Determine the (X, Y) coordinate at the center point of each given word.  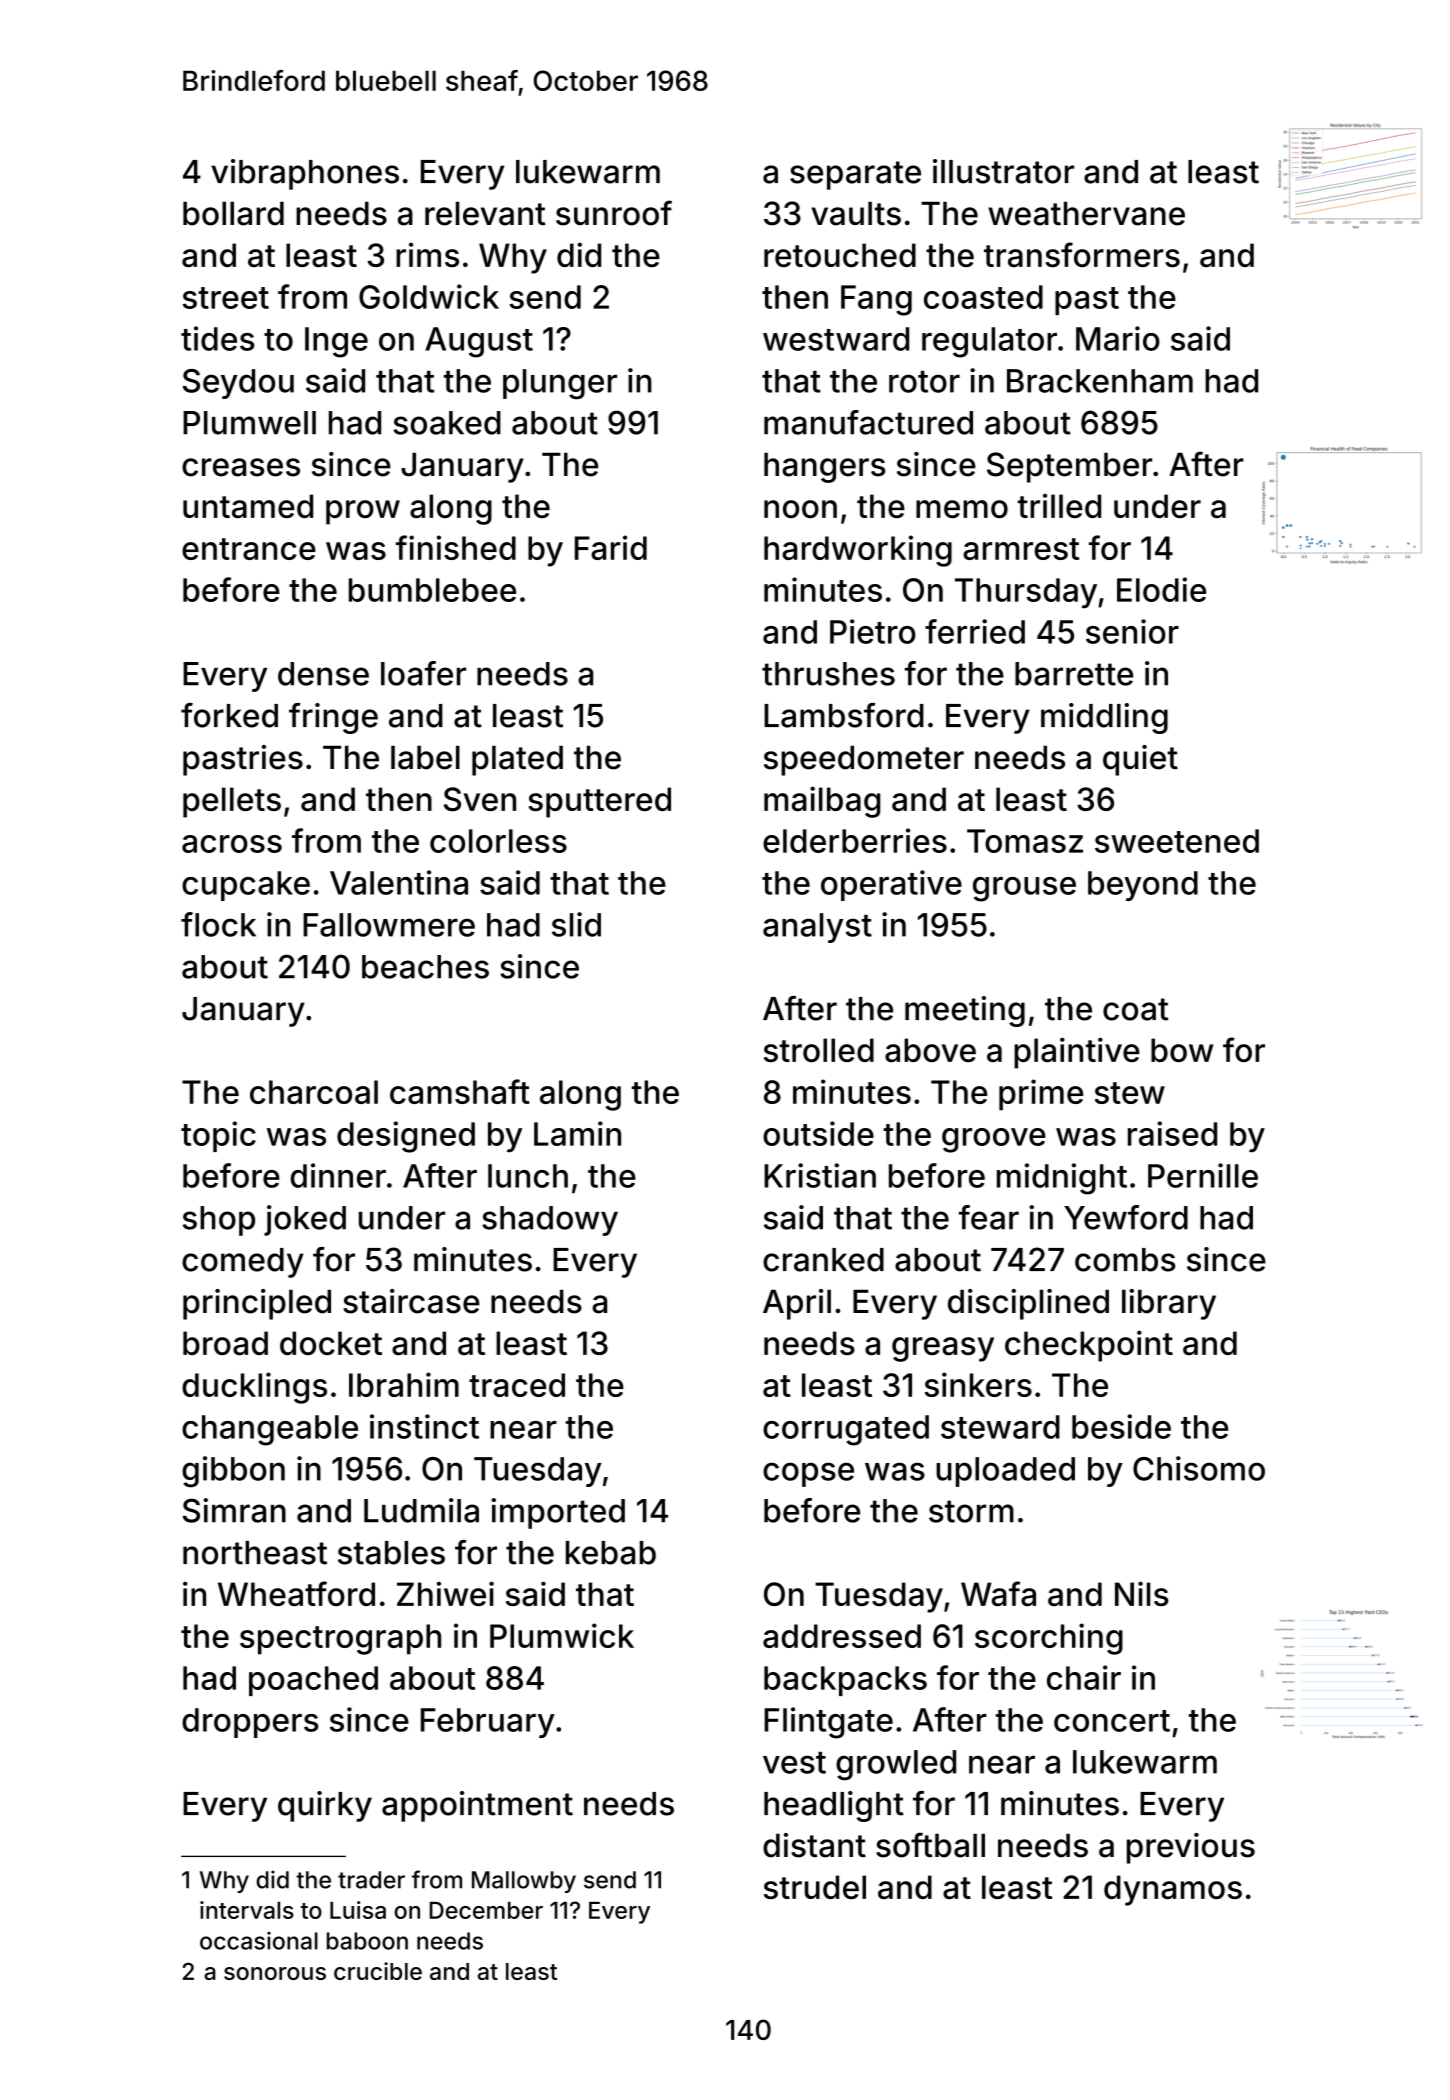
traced (517, 1385)
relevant (485, 214)
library (1169, 1304)
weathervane (1086, 214)
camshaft (460, 1091)
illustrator (1003, 171)
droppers (250, 1723)
